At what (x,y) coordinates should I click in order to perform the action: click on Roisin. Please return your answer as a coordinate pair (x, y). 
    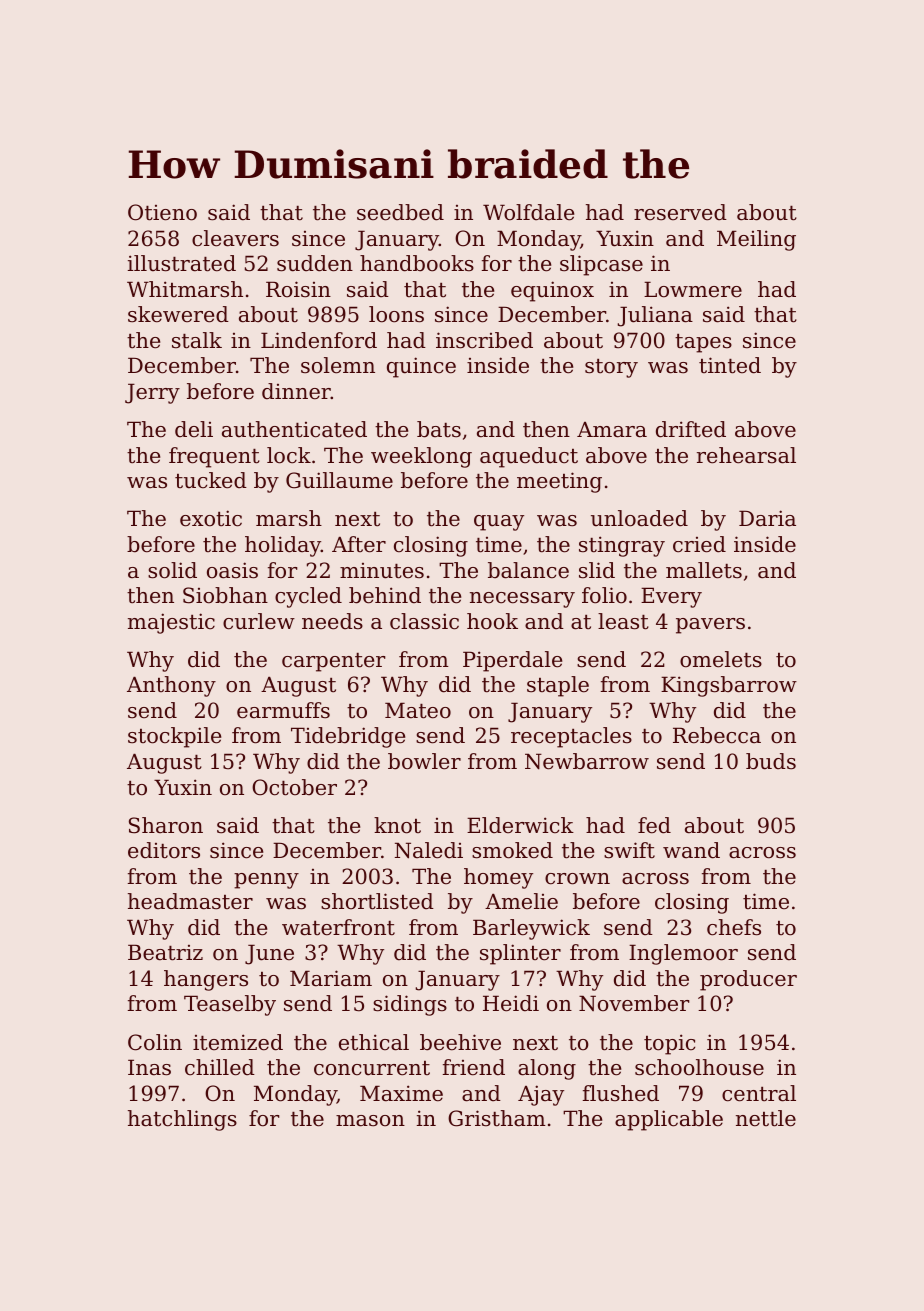
    Looking at the image, I should click on (298, 289).
